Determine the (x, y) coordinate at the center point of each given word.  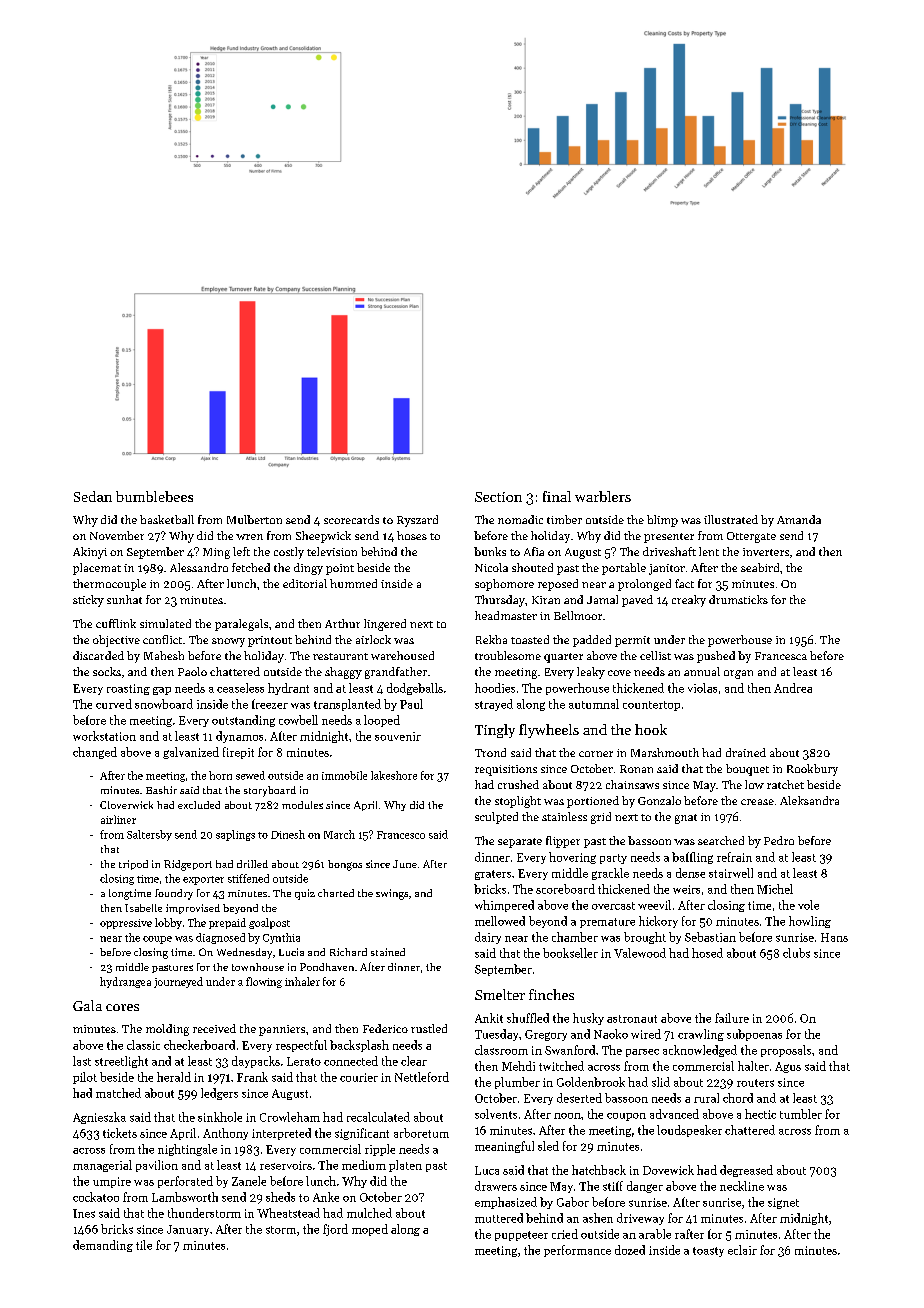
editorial (305, 583)
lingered (385, 625)
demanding (103, 1246)
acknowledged (700, 1051)
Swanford (570, 1050)
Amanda (799, 519)
